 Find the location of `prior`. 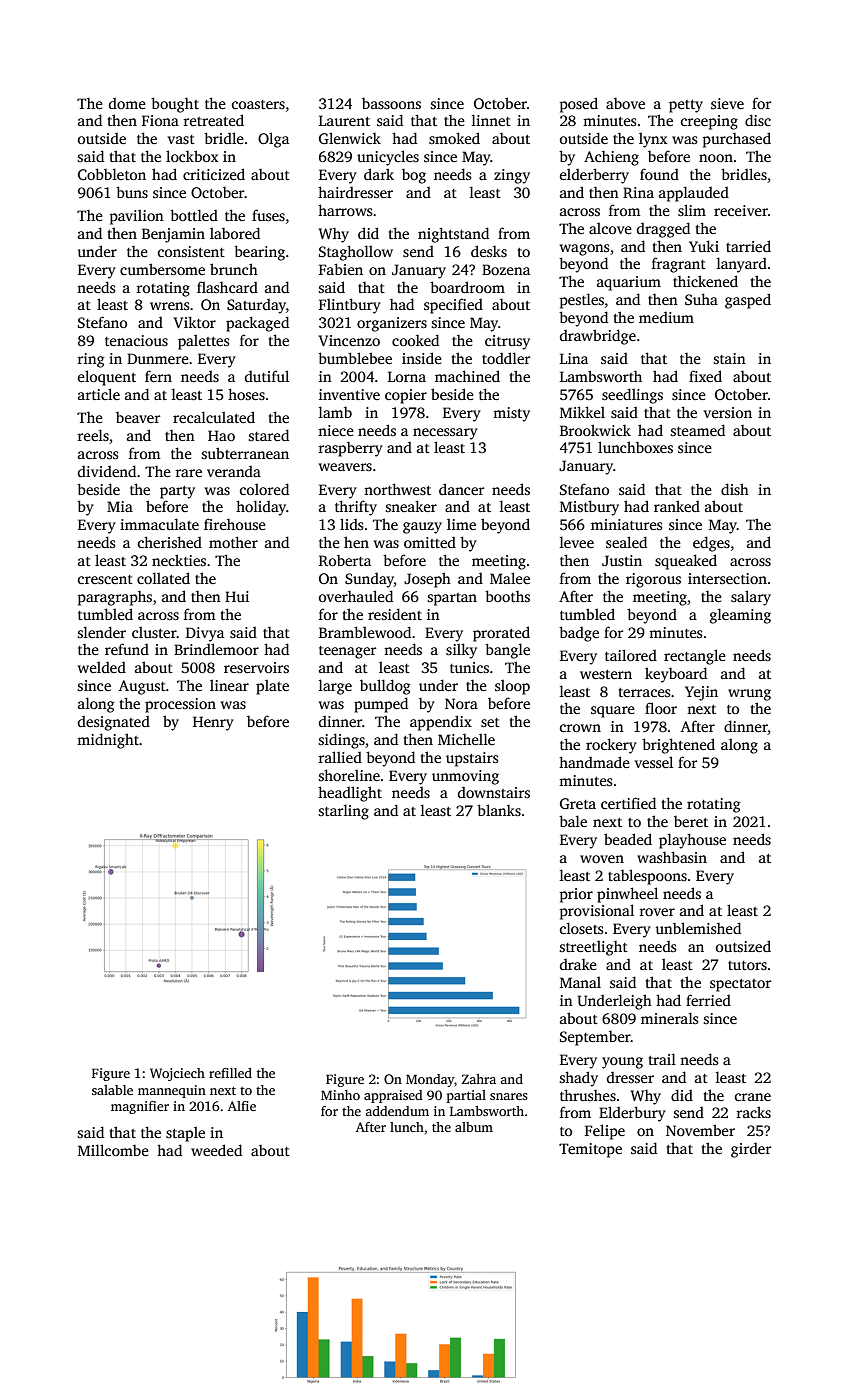

prior is located at coordinates (576, 895).
